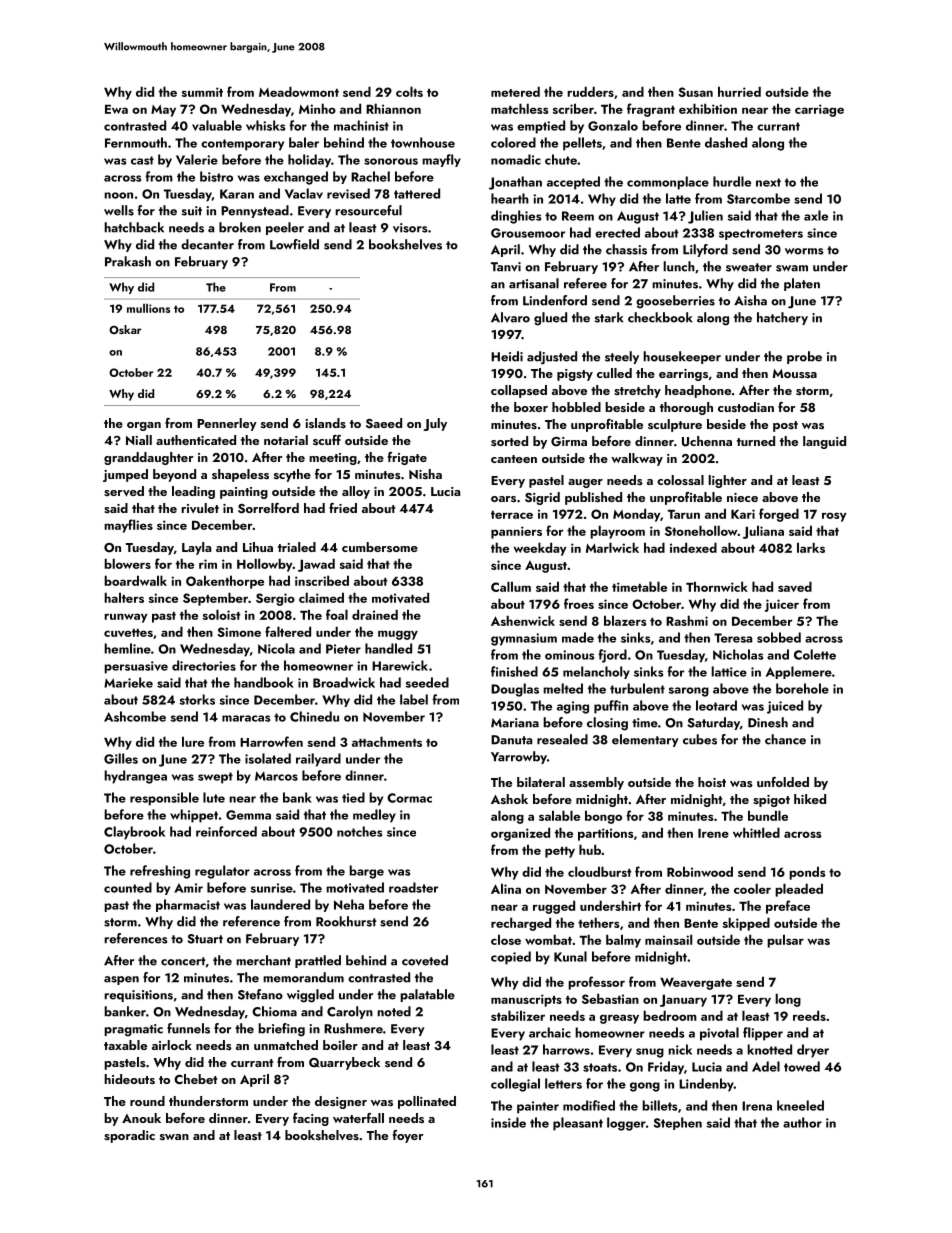 The image size is (952, 1233). Describe the element at coordinates (242, 145) in the image. I see `contemporary` at that location.
